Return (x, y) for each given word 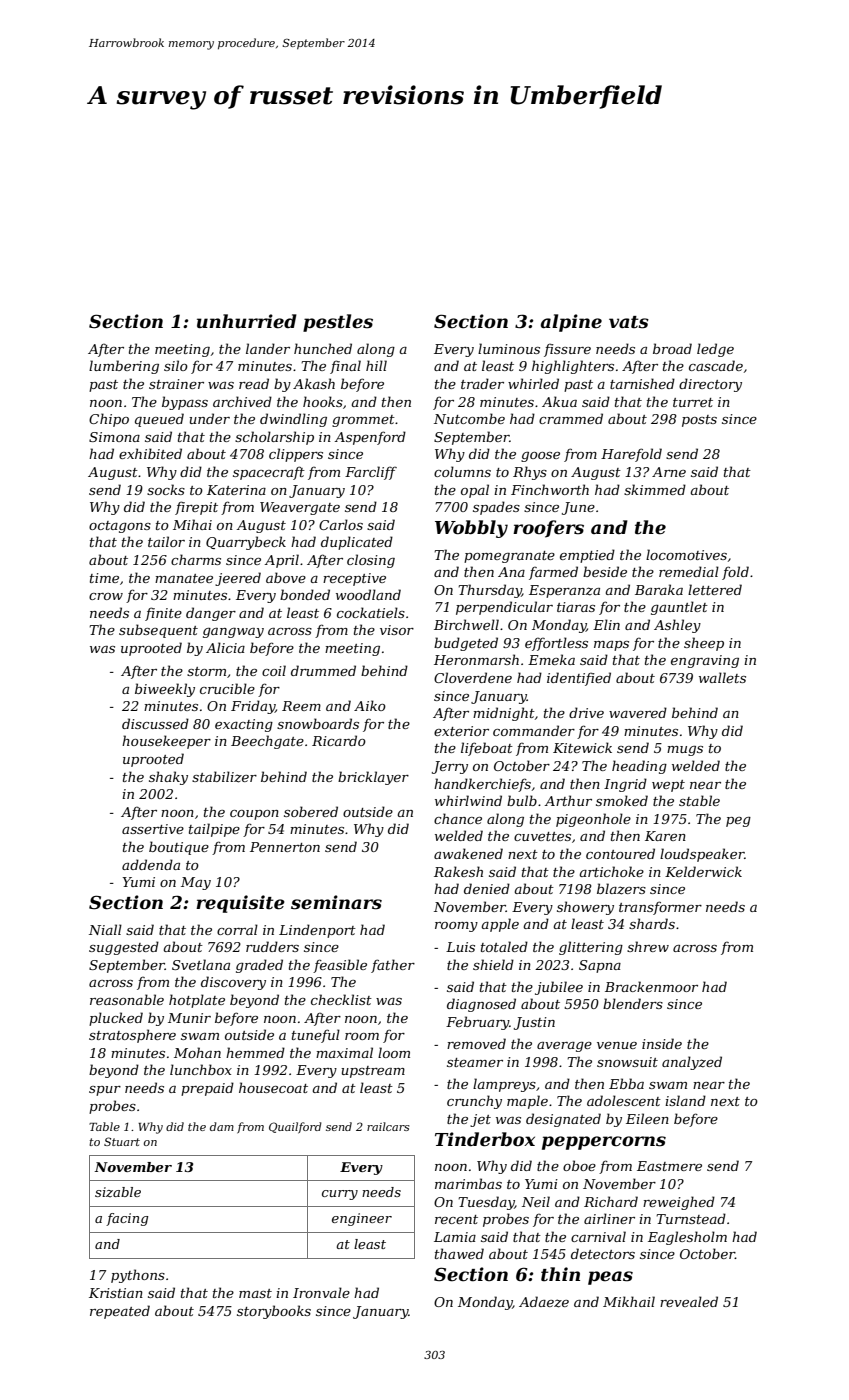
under (209, 418)
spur (105, 1091)
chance (458, 818)
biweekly (165, 690)
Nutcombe (469, 418)
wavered (638, 712)
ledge (715, 350)
